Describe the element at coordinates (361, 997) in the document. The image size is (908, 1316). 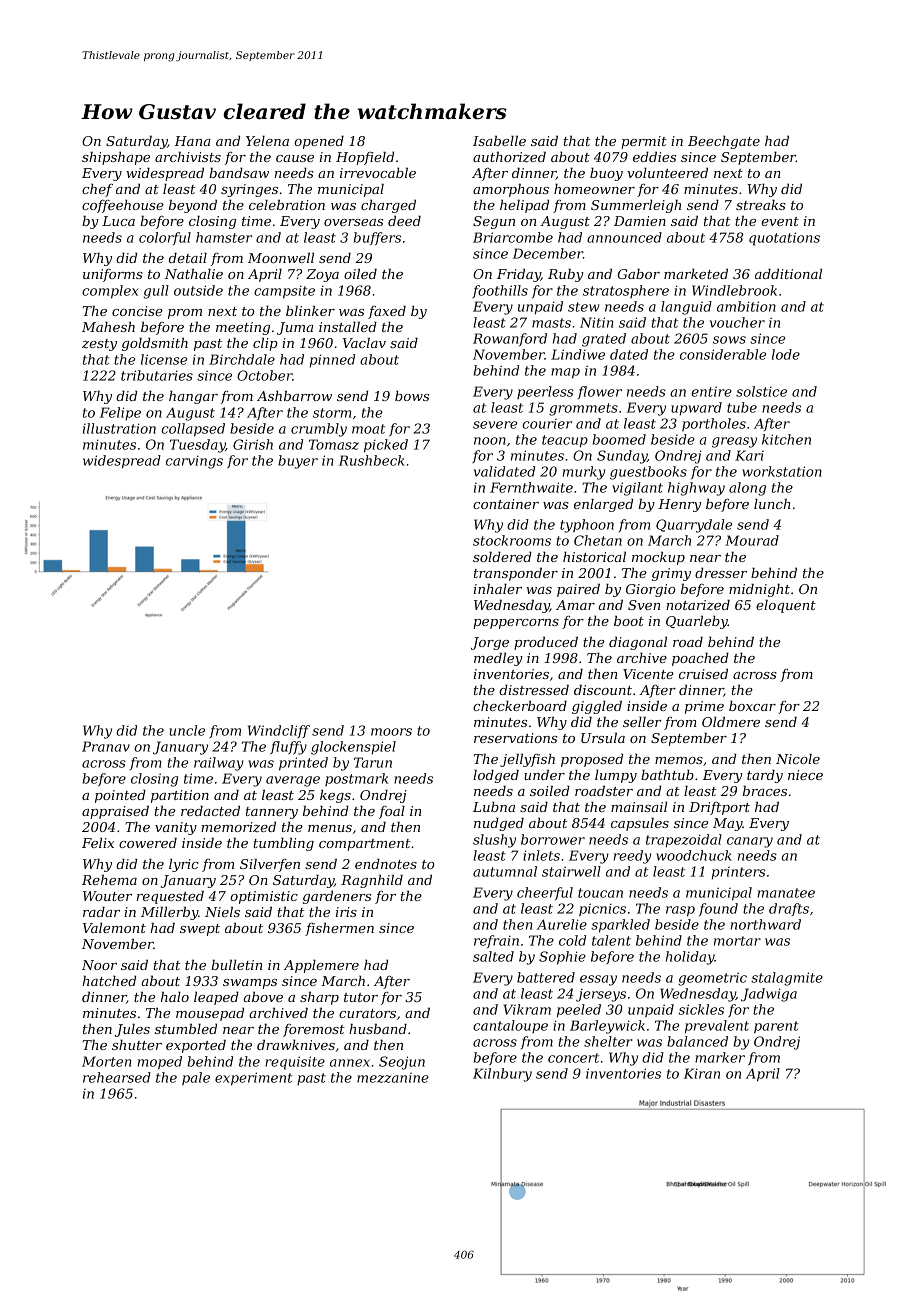
I see `tutor` at that location.
